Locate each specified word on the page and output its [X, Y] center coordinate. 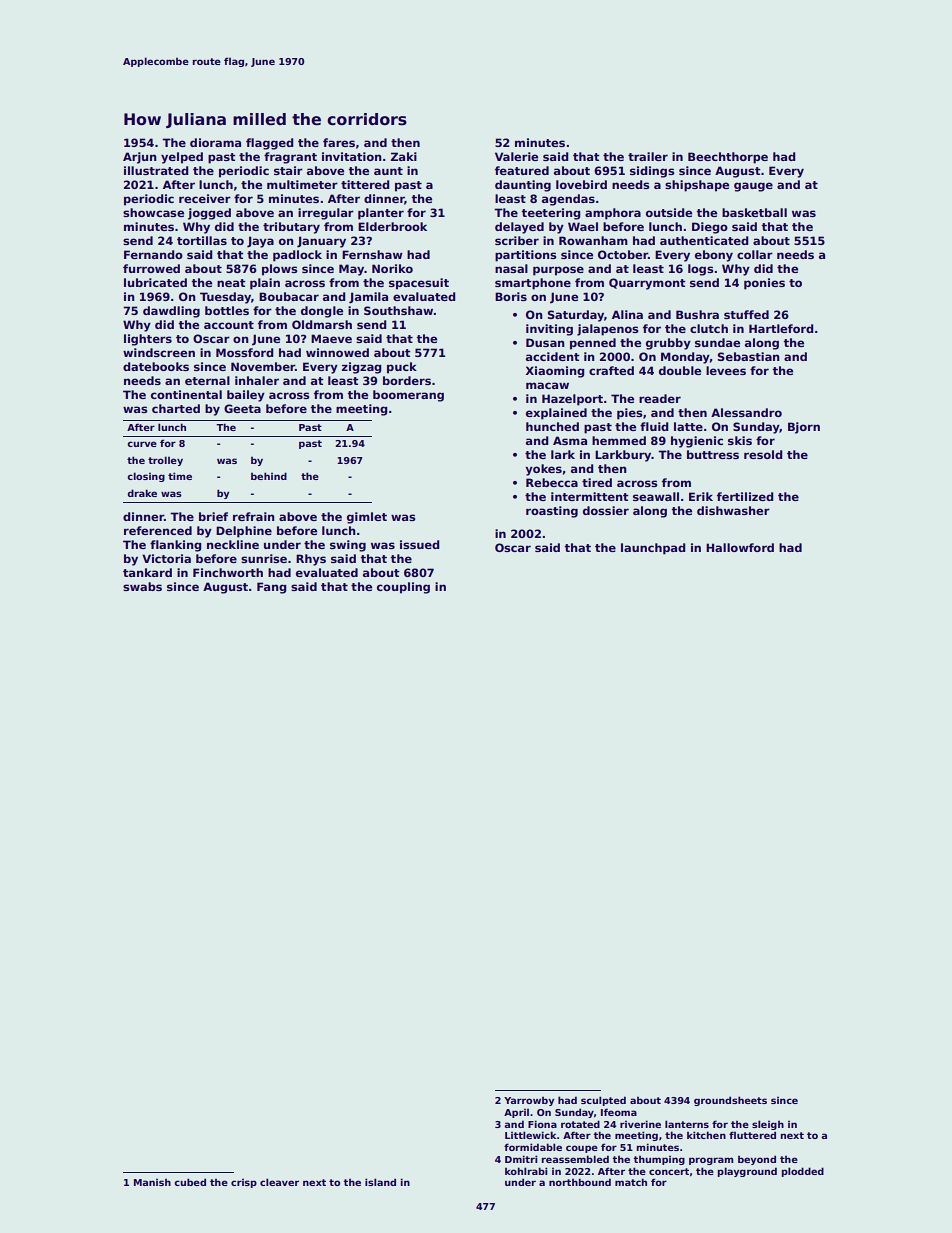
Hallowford [740, 547]
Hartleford [781, 328]
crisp [244, 1183]
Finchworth [228, 572]
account [229, 325]
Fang [271, 588]
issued [419, 544]
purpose [558, 271]
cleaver [279, 1182]
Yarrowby [529, 1101]
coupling [403, 588]
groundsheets [730, 1101]
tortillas [202, 240]
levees [726, 370]
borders [407, 380]
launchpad [653, 549]
